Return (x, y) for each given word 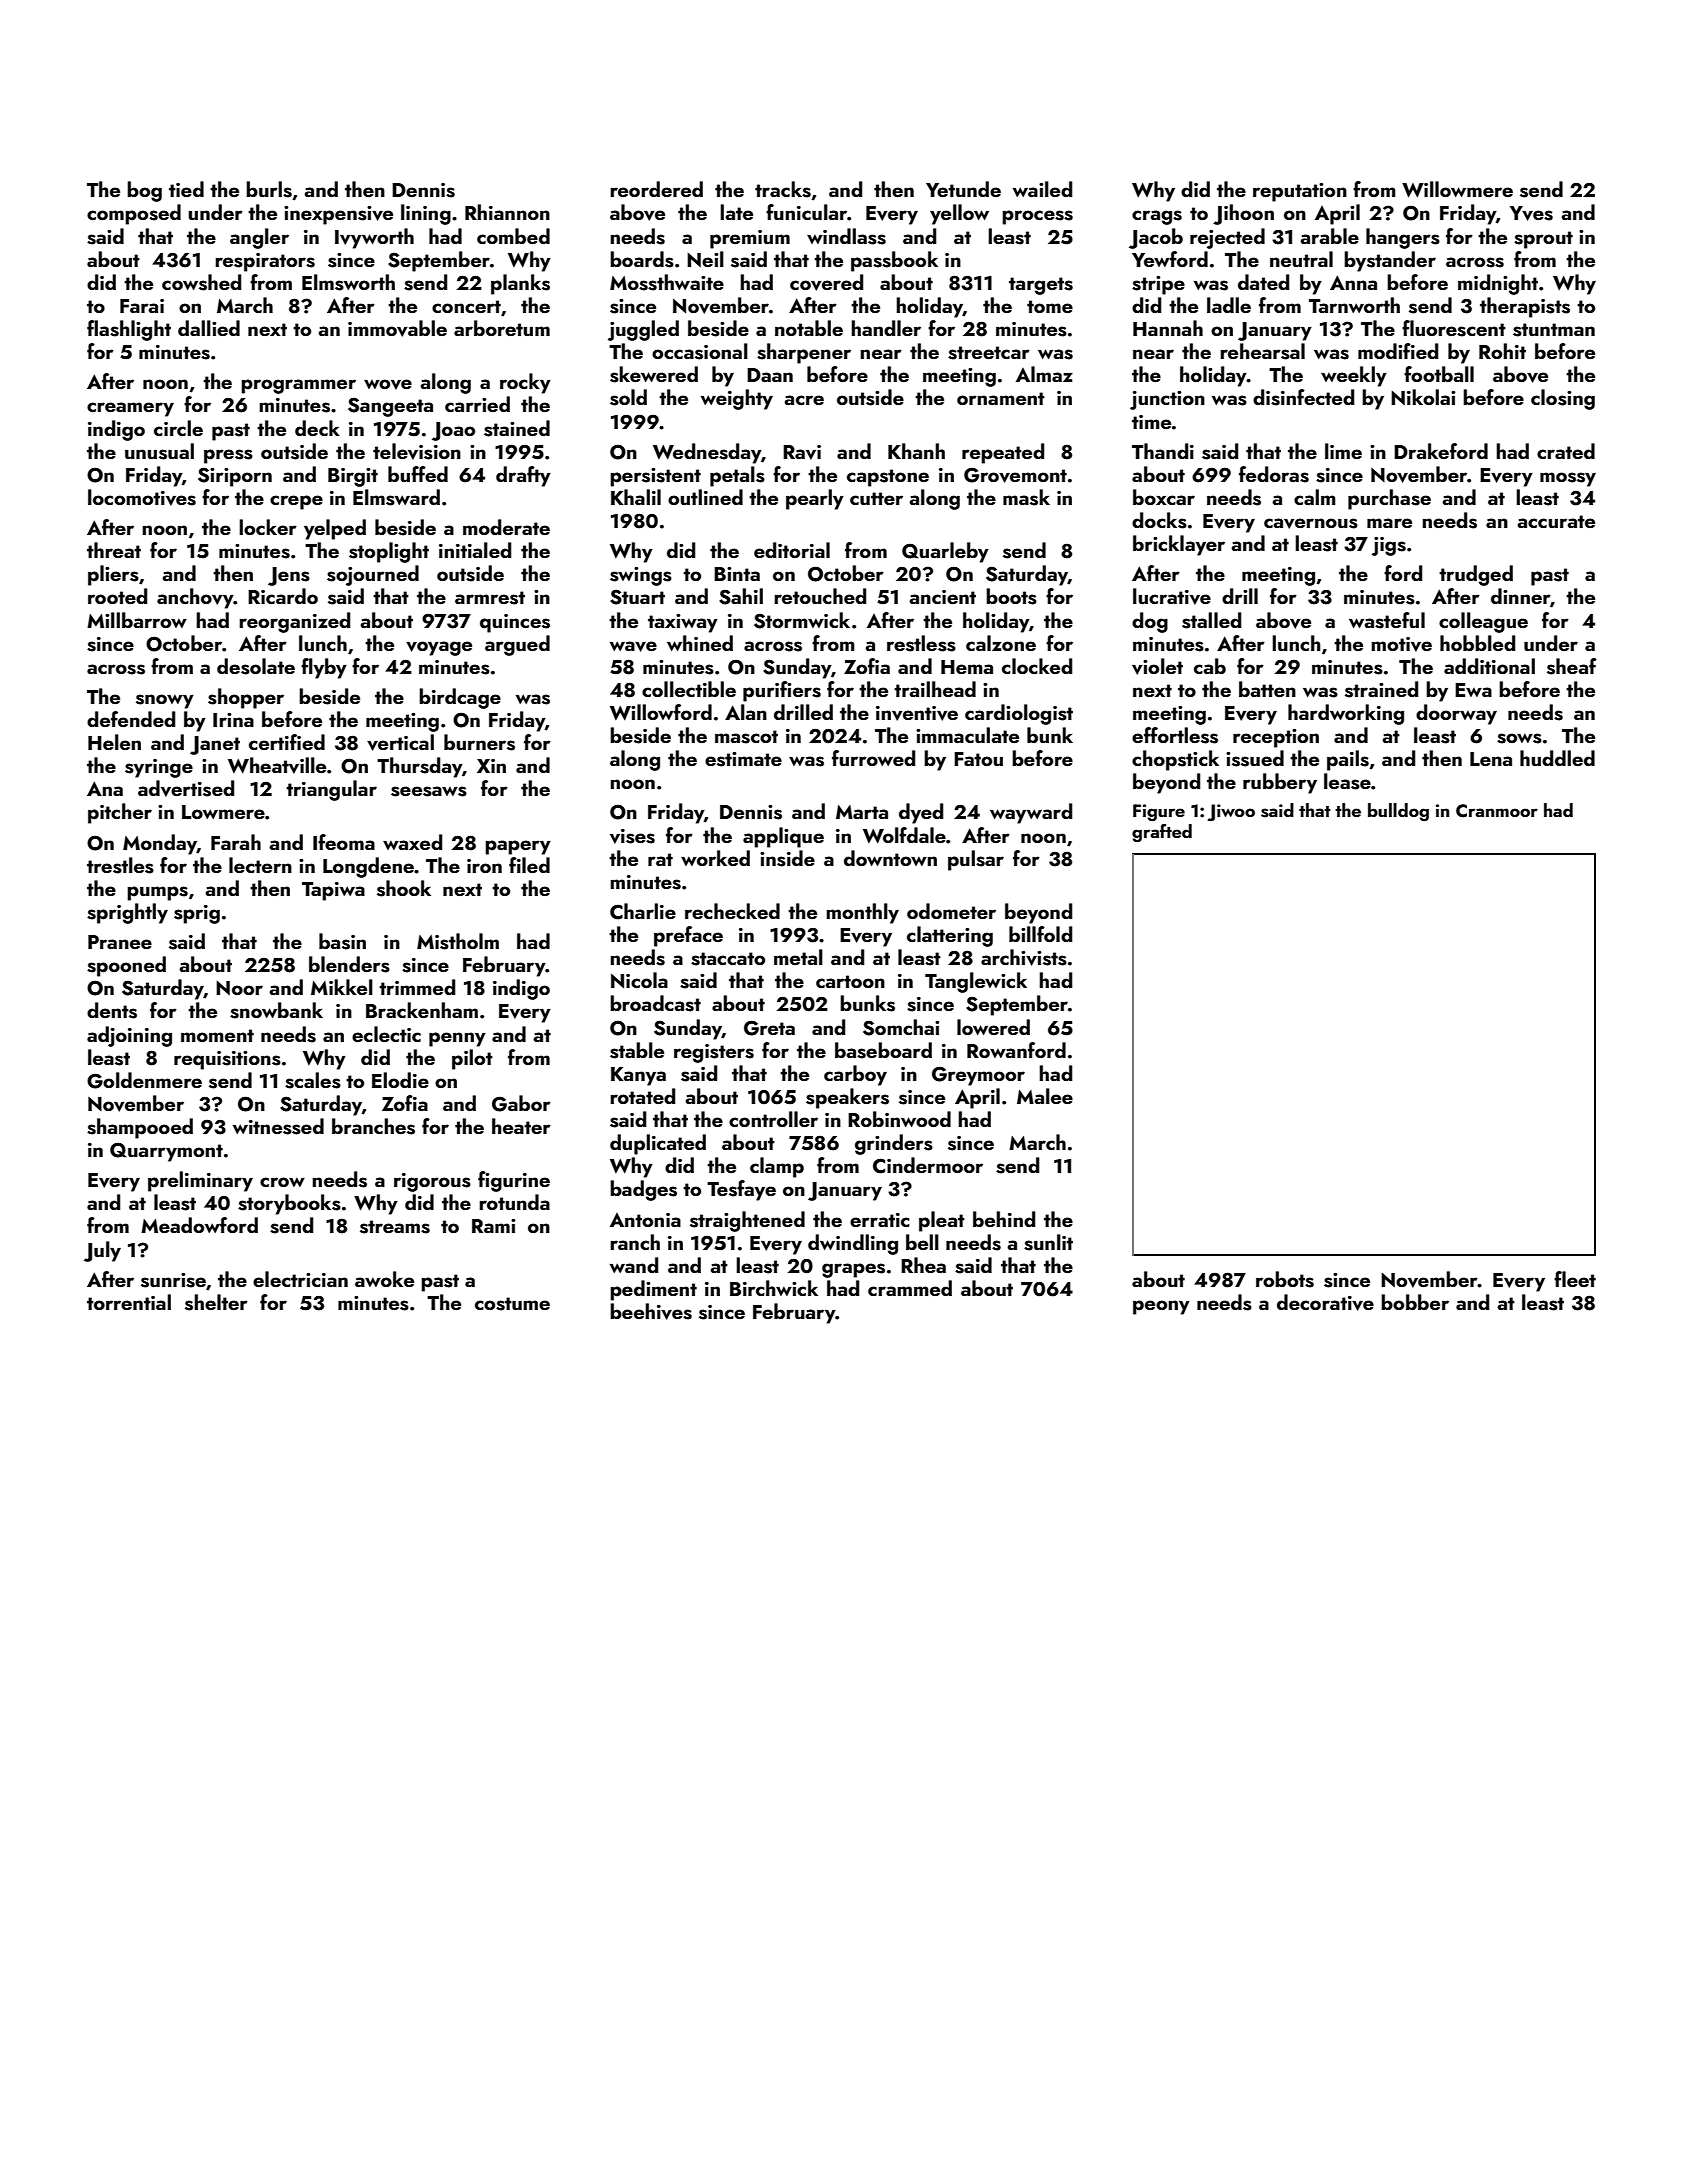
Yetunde (963, 189)
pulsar (976, 860)
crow (282, 1182)
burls (269, 189)
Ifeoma (344, 842)
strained (1381, 689)
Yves (1531, 213)
